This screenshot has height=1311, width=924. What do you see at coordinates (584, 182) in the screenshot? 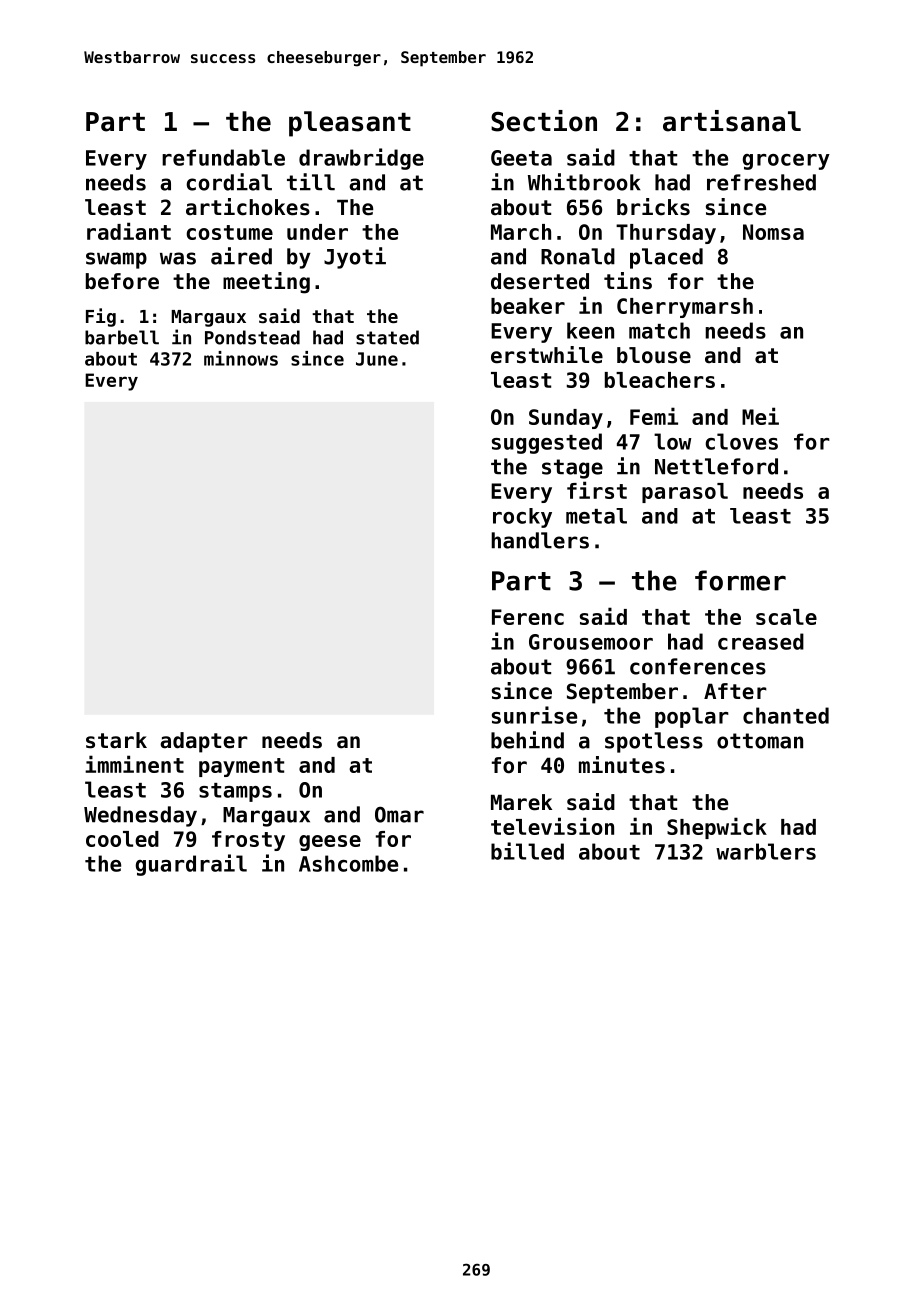
I see `Whitbrook` at bounding box center [584, 182].
